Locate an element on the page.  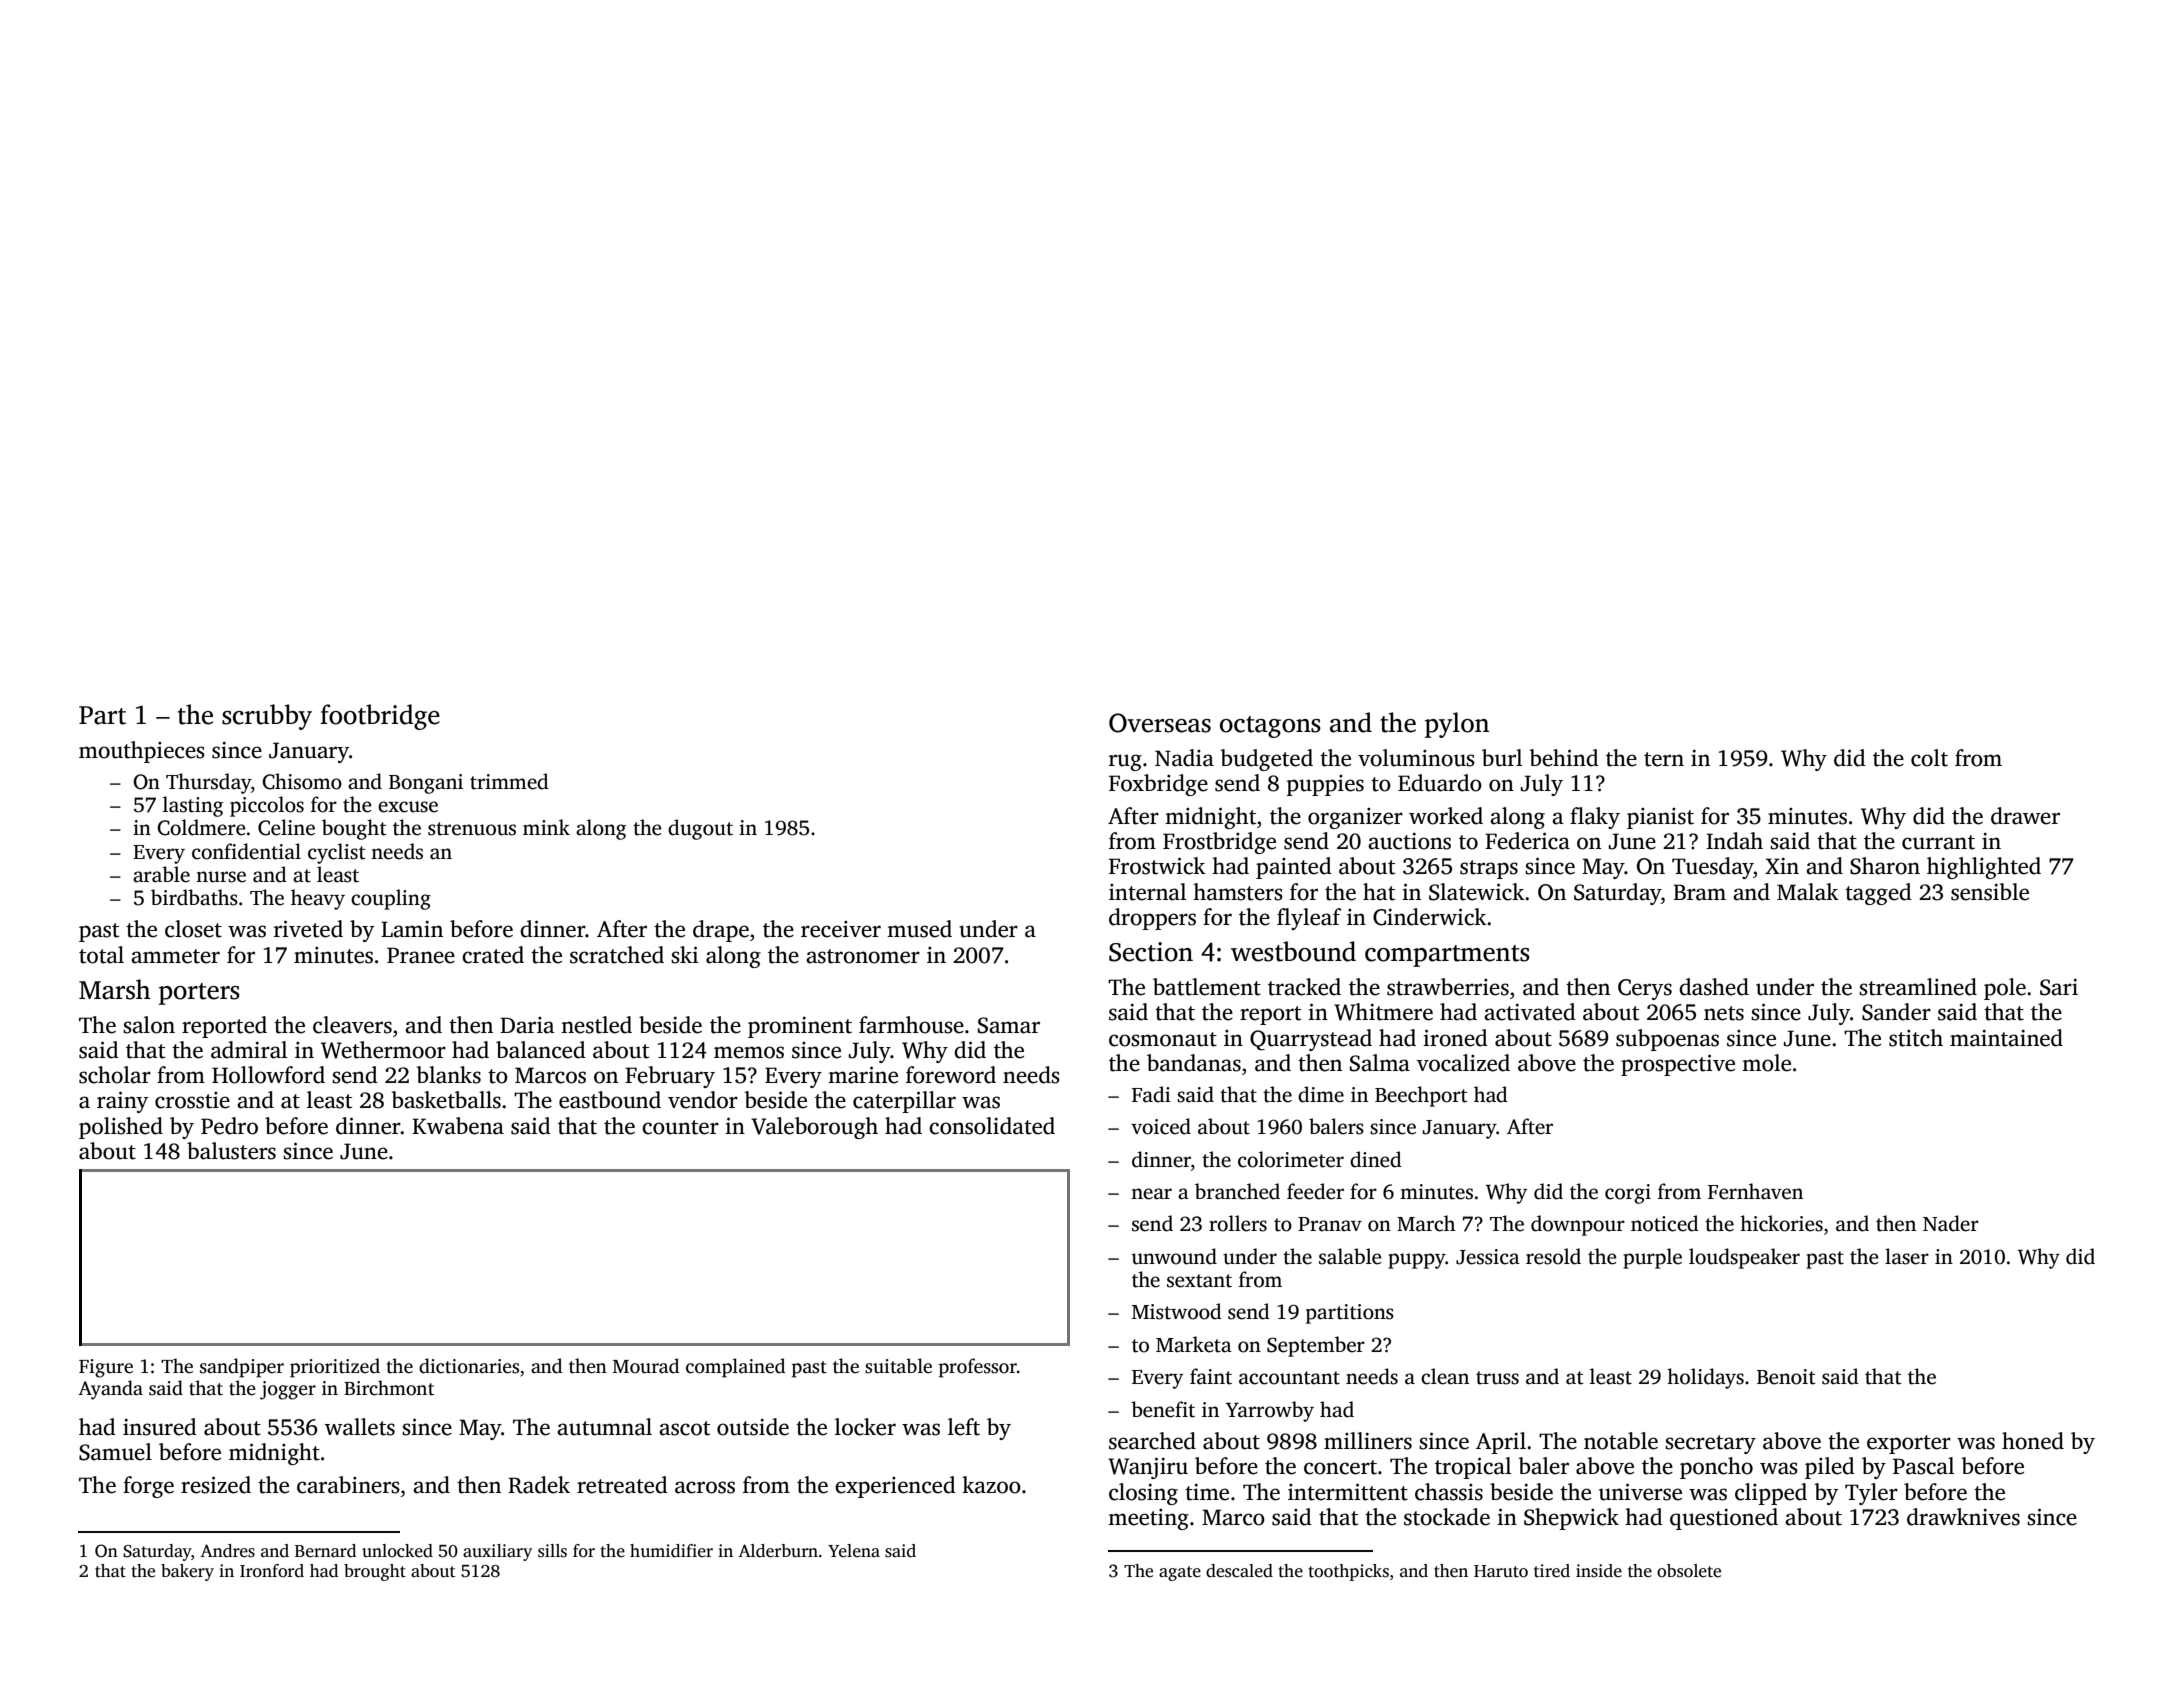
agate is located at coordinates (1180, 1573).
